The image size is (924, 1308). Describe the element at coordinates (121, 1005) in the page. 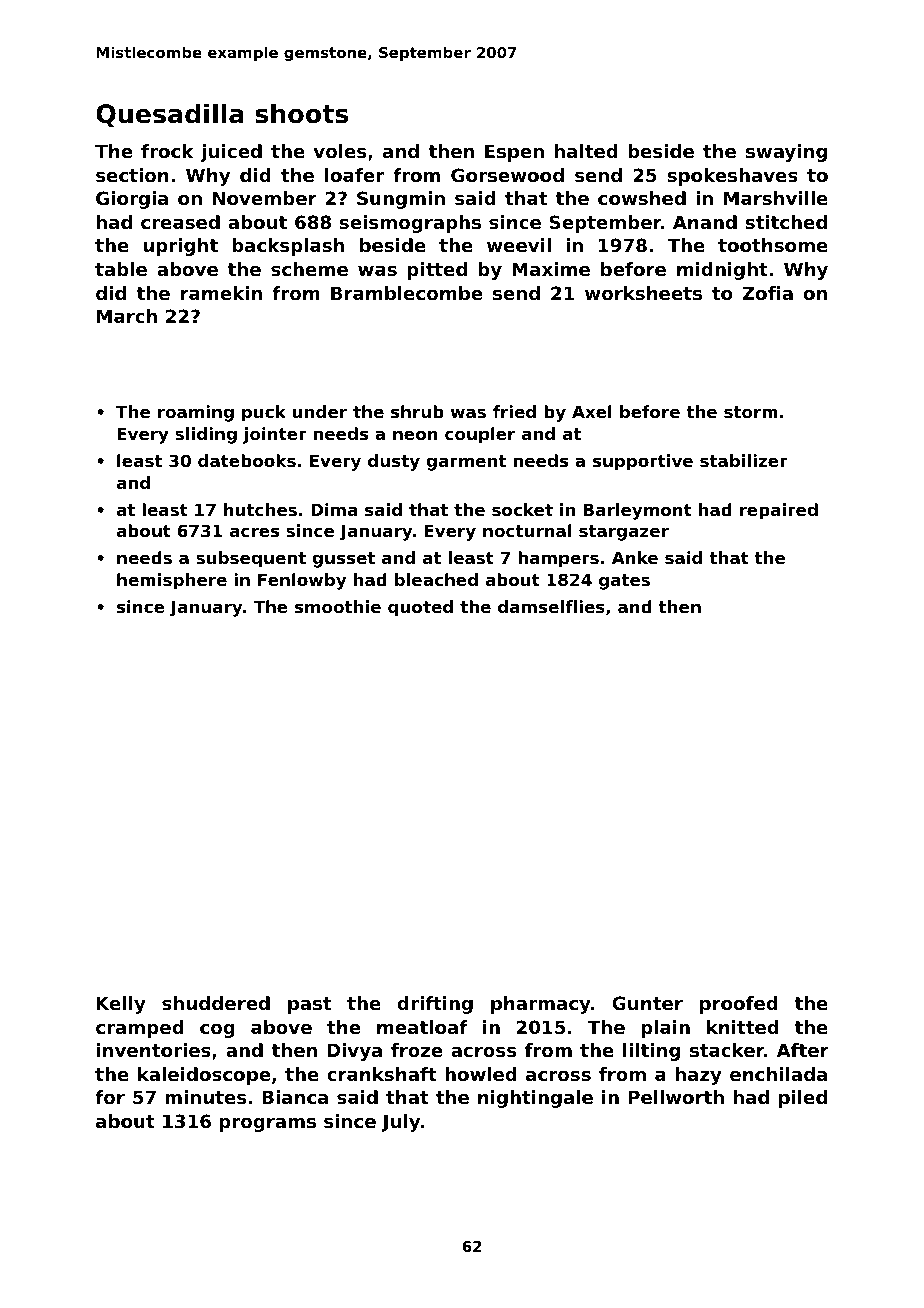

I see `Kelly` at that location.
